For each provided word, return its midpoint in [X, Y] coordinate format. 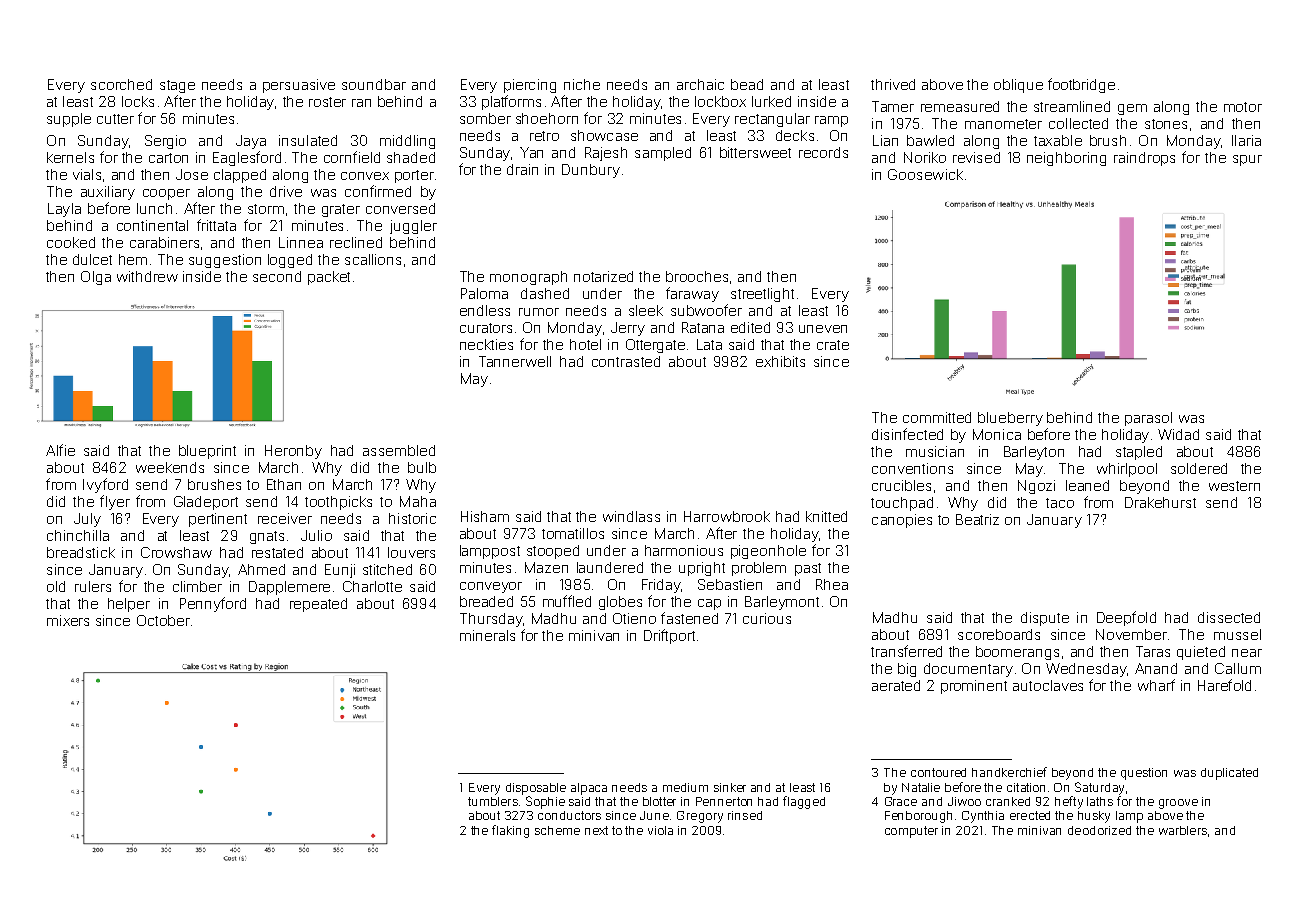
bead [747, 84]
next [596, 830]
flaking [510, 831]
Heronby [293, 452]
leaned [1087, 485]
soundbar [374, 84]
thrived [893, 84]
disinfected [907, 434]
